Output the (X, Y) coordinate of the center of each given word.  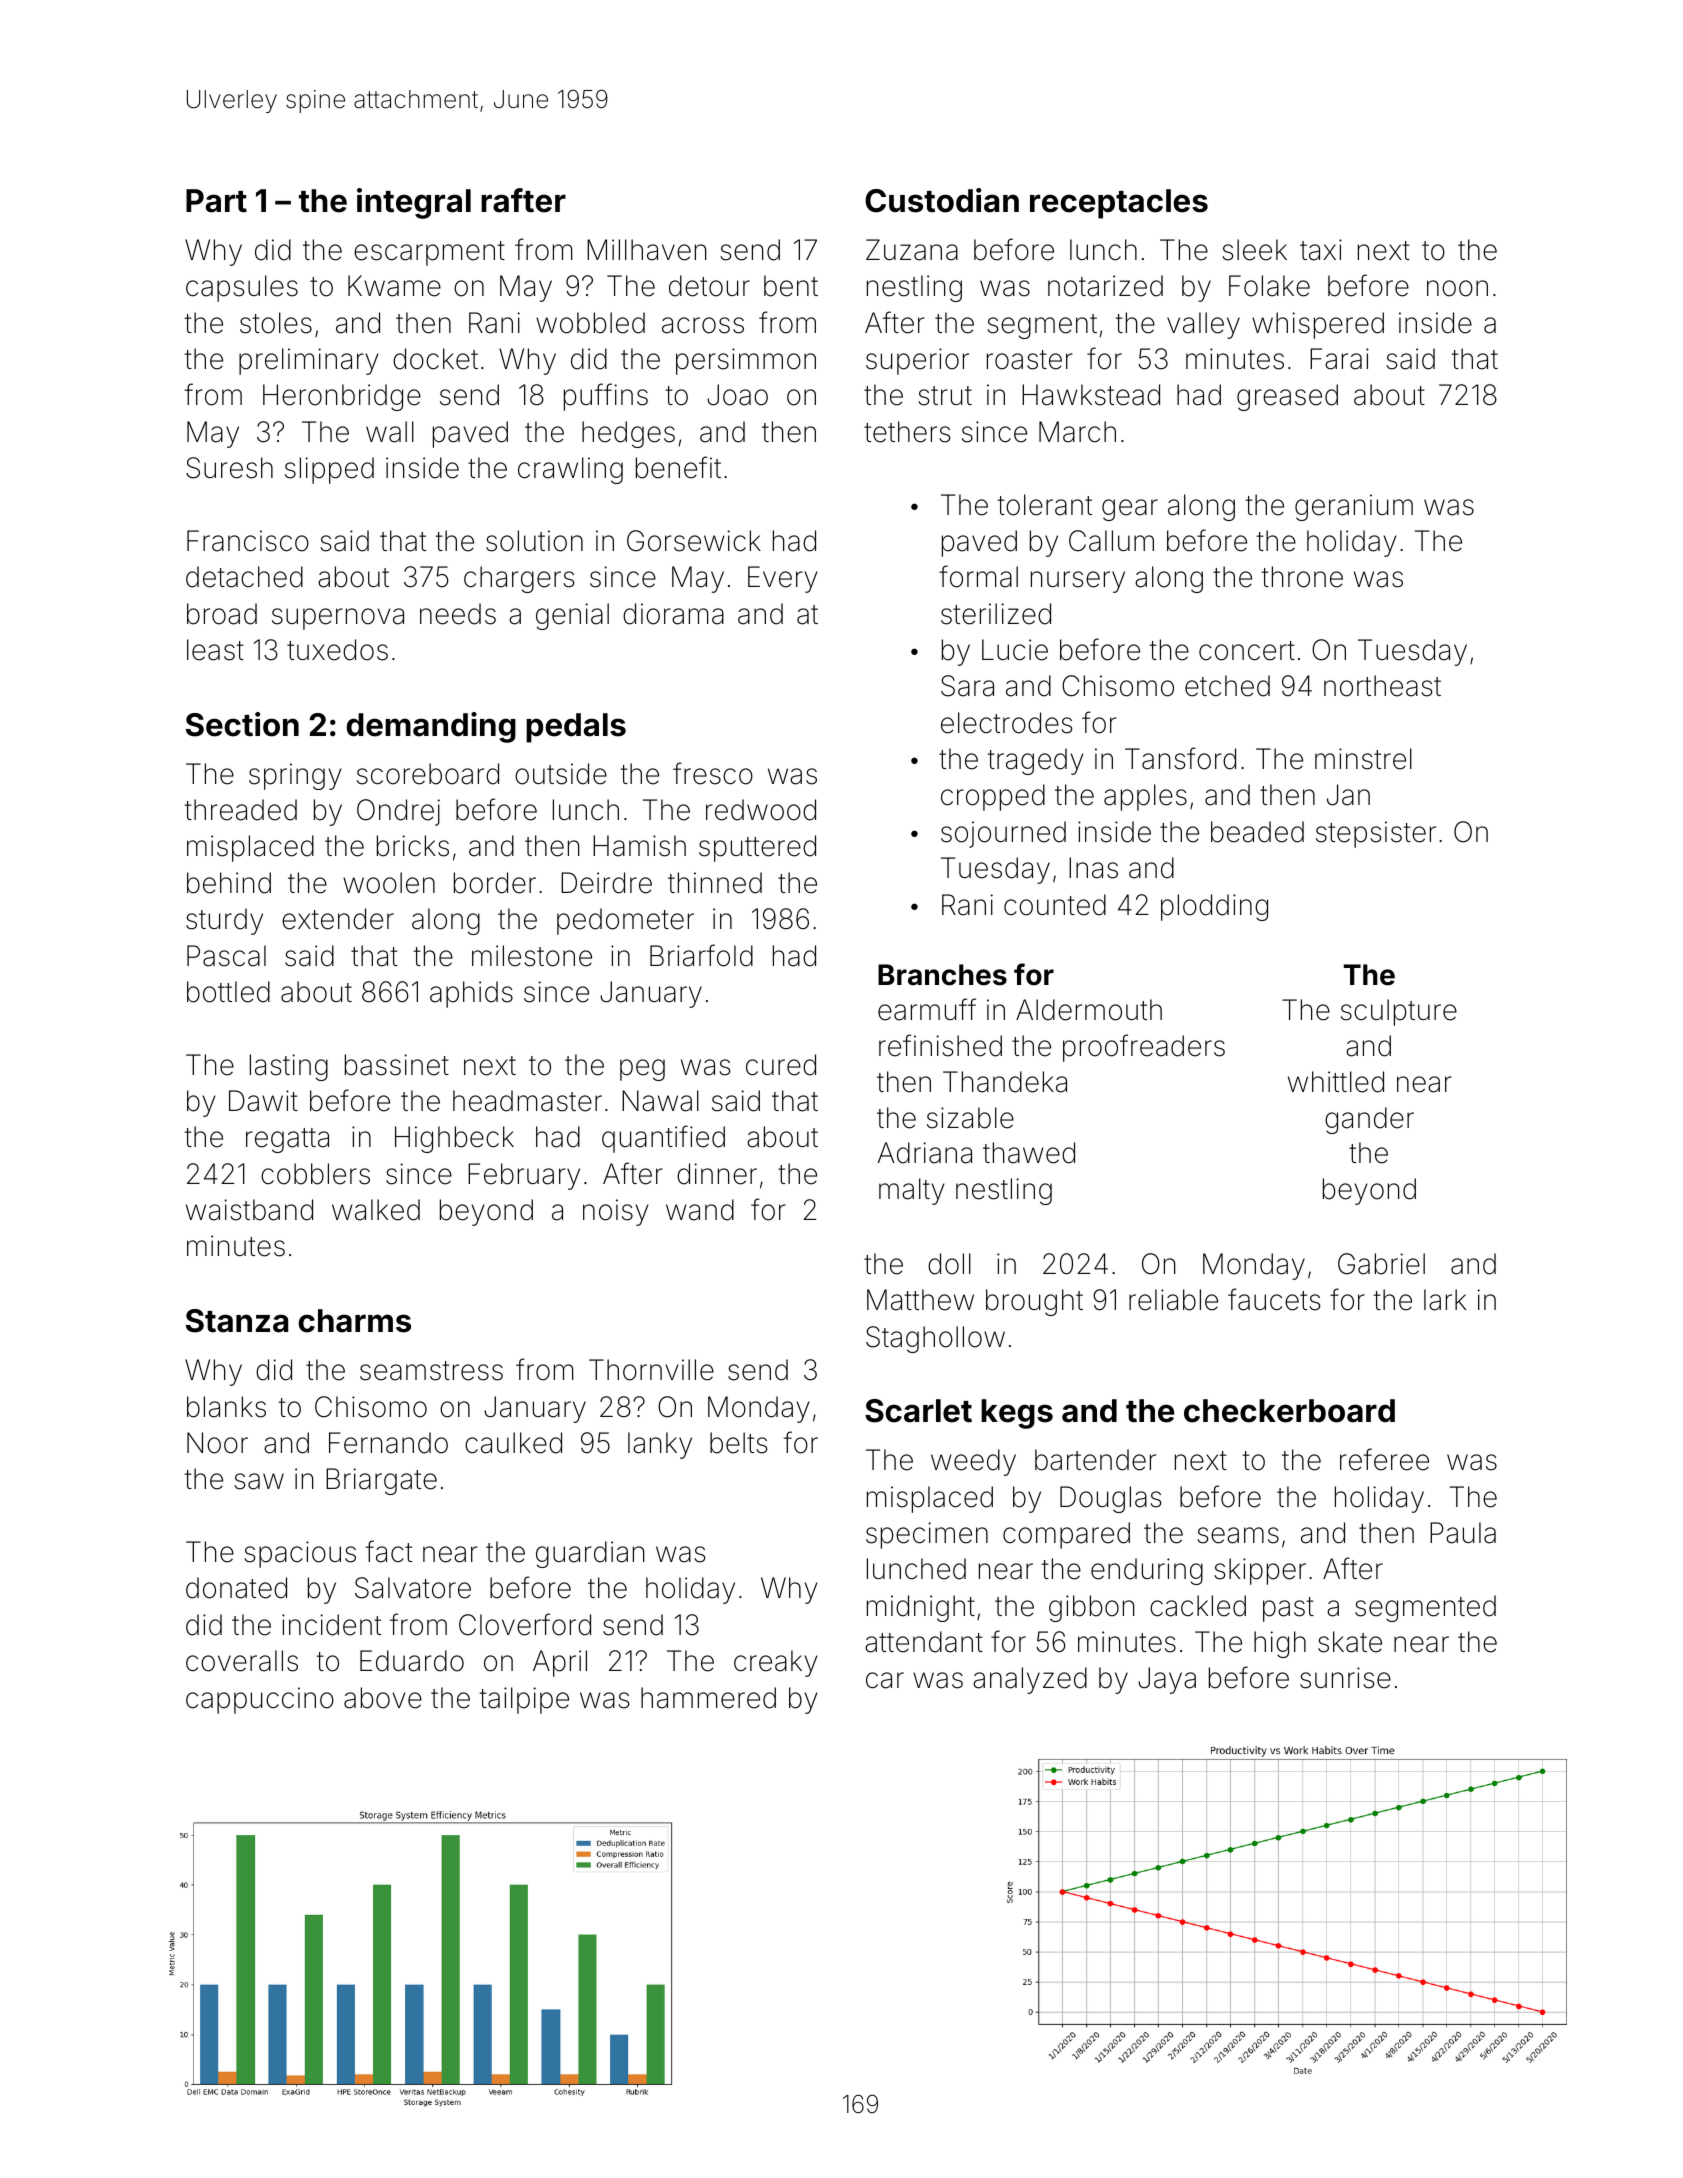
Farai (1339, 359)
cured (781, 1065)
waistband (249, 1210)
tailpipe (524, 1700)
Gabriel (1381, 1264)
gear (1130, 510)
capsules (242, 288)
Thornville (651, 1370)
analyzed (1030, 1680)
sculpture (1399, 1012)
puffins (606, 397)
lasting (289, 1067)
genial (572, 616)
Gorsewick (694, 541)
